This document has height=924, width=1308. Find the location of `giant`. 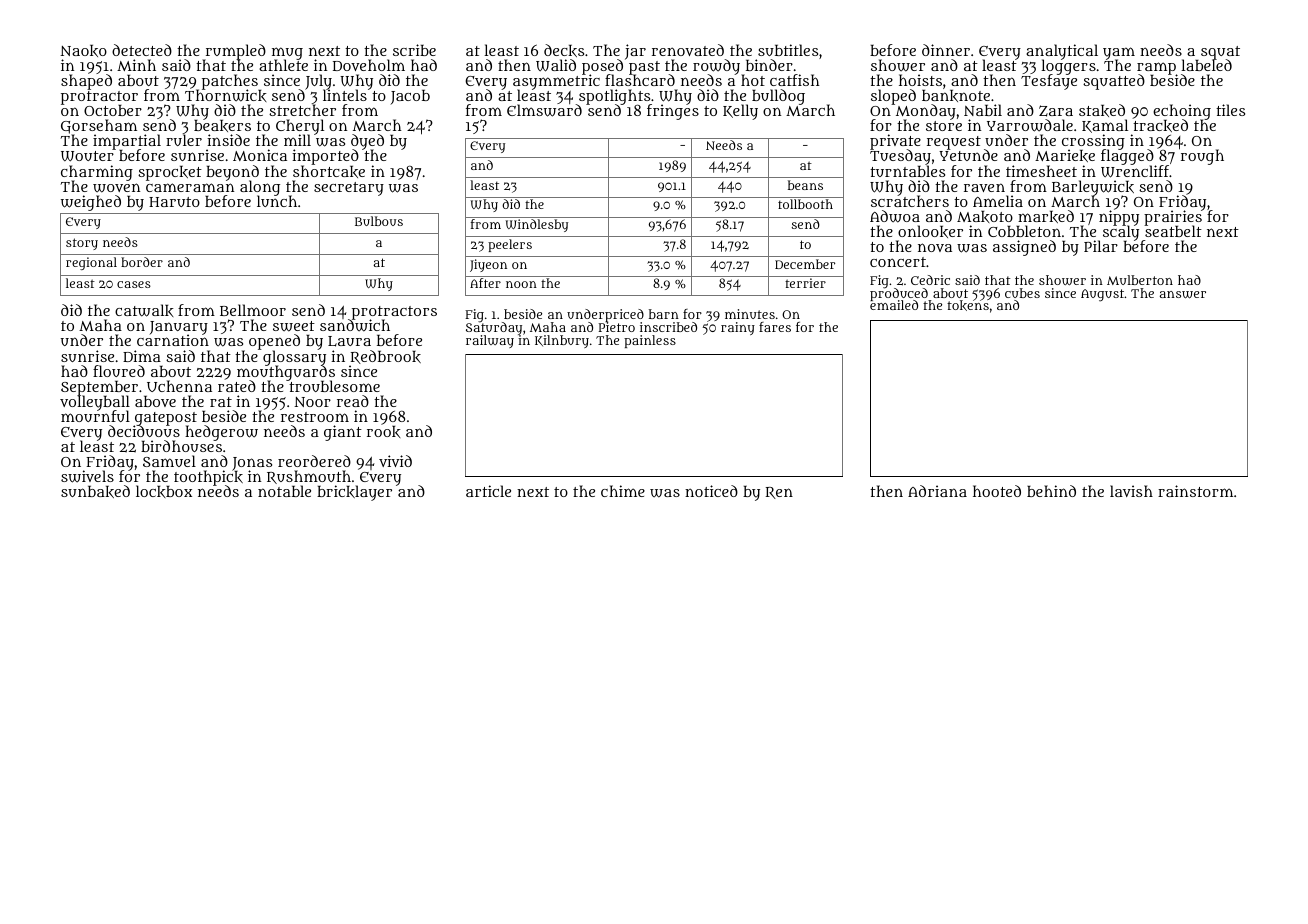

giant is located at coordinates (343, 433).
